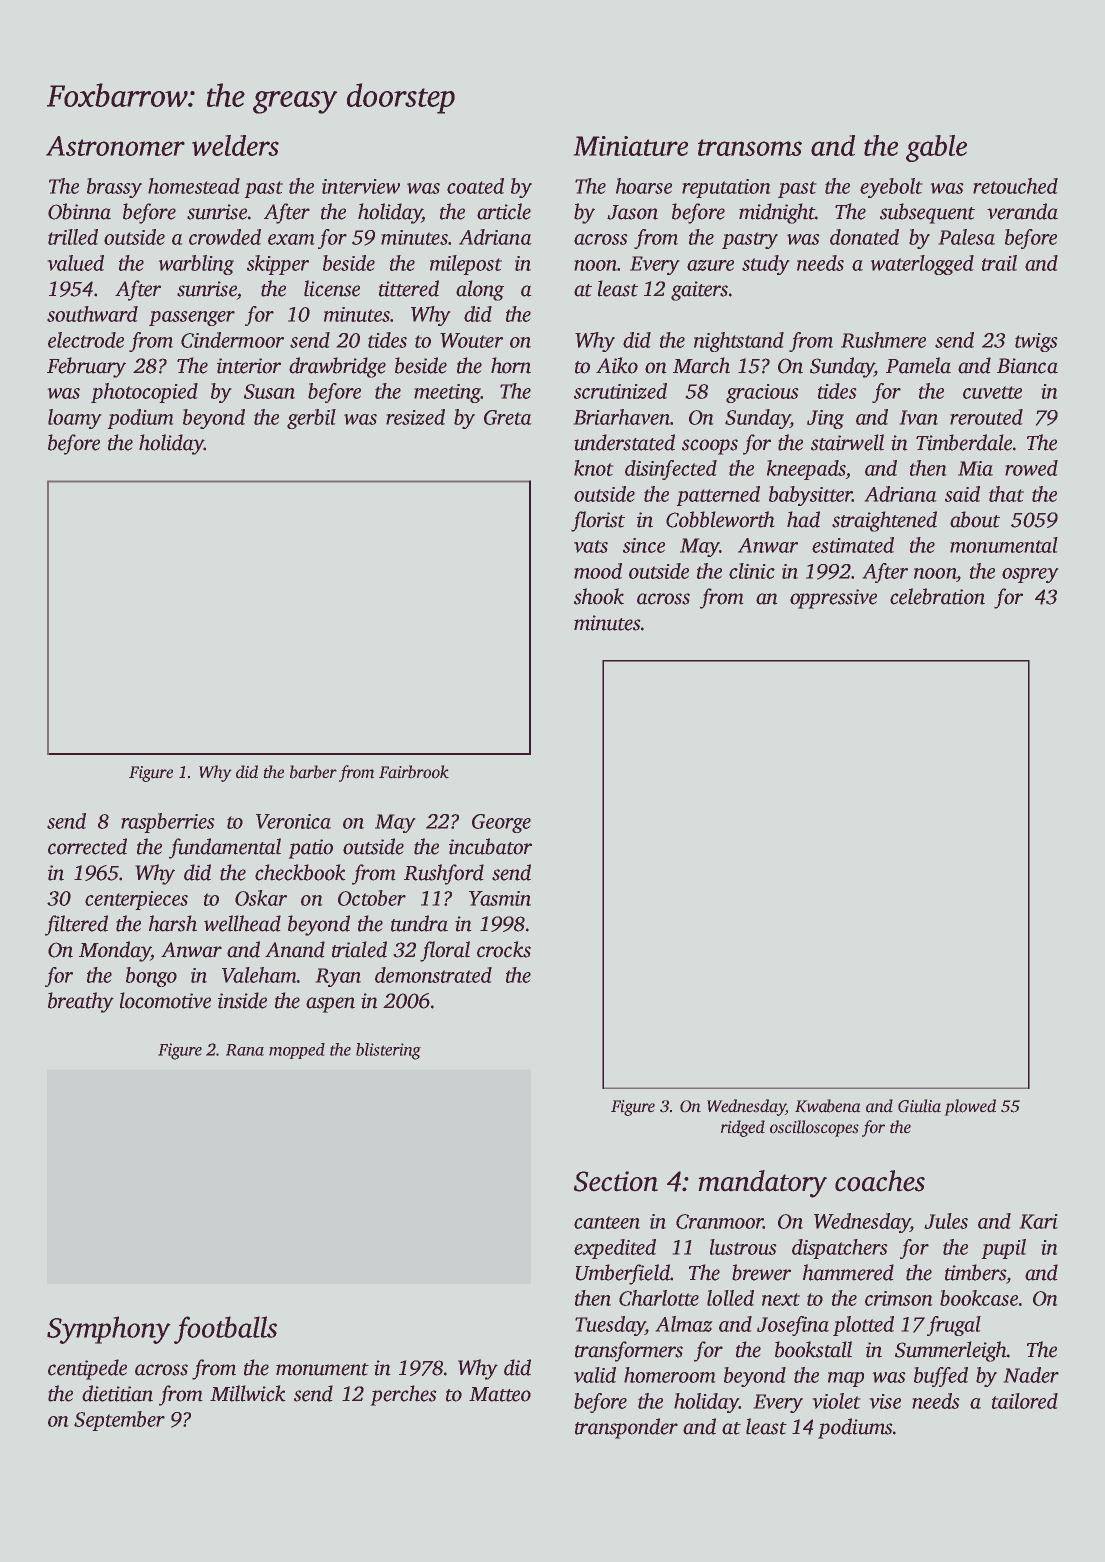 This screenshot has width=1105, height=1562. Describe the element at coordinates (941, 1377) in the screenshot. I see `buffed` at that location.
